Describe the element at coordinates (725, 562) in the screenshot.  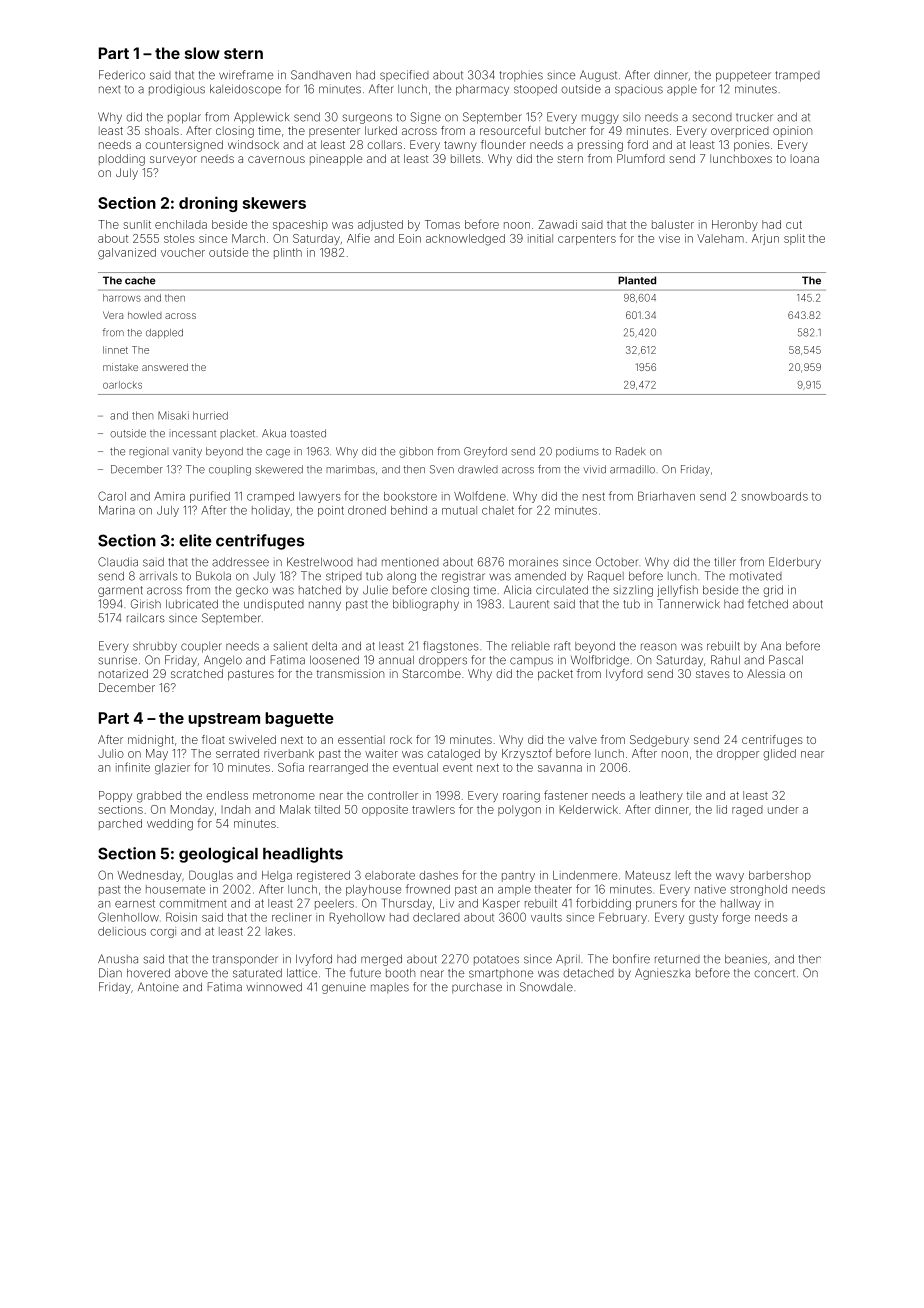
I see `tiller` at that location.
